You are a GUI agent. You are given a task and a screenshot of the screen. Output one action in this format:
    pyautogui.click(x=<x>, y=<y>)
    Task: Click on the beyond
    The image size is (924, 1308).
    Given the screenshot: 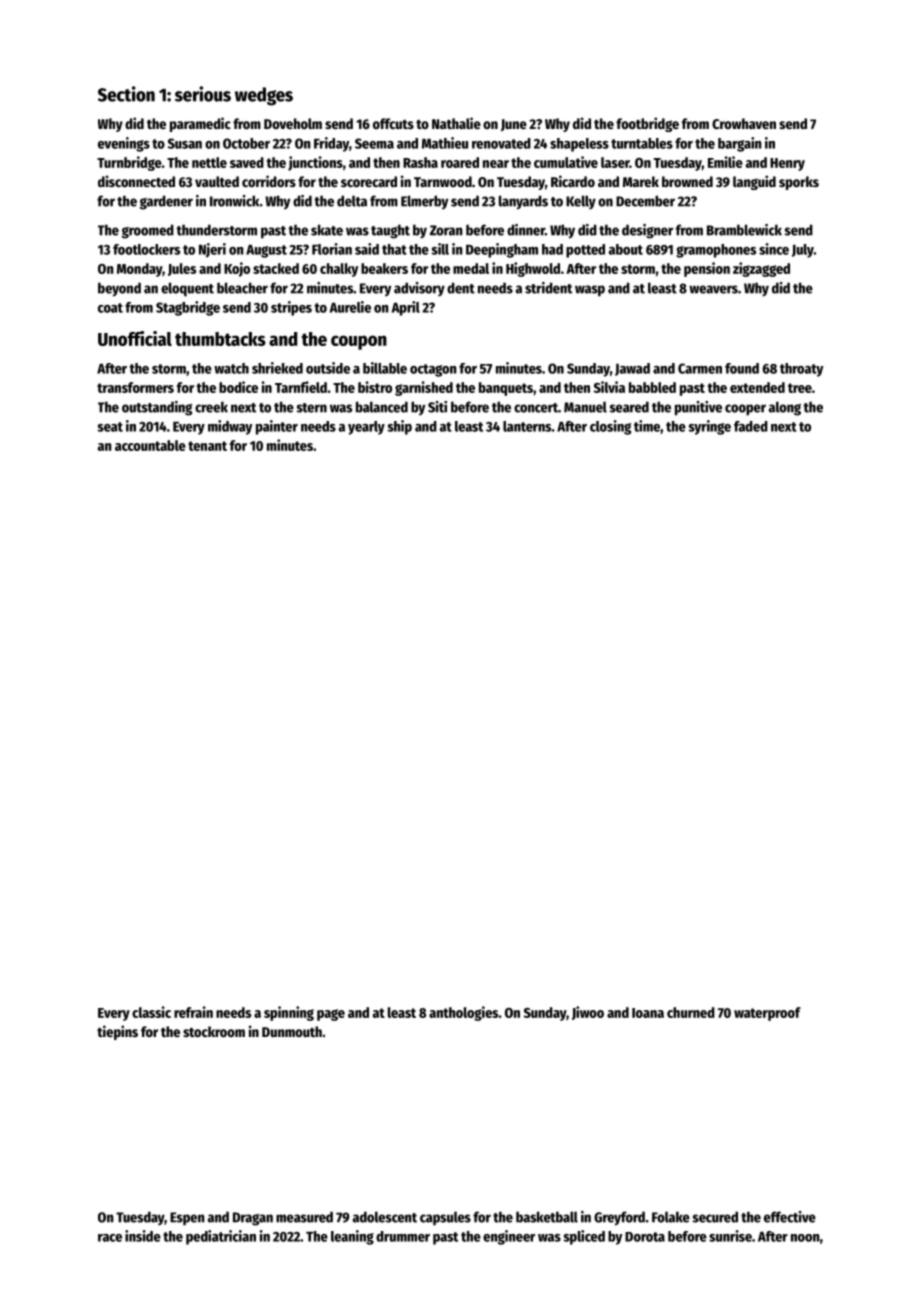 What is the action you would take?
    pyautogui.click(x=119, y=289)
